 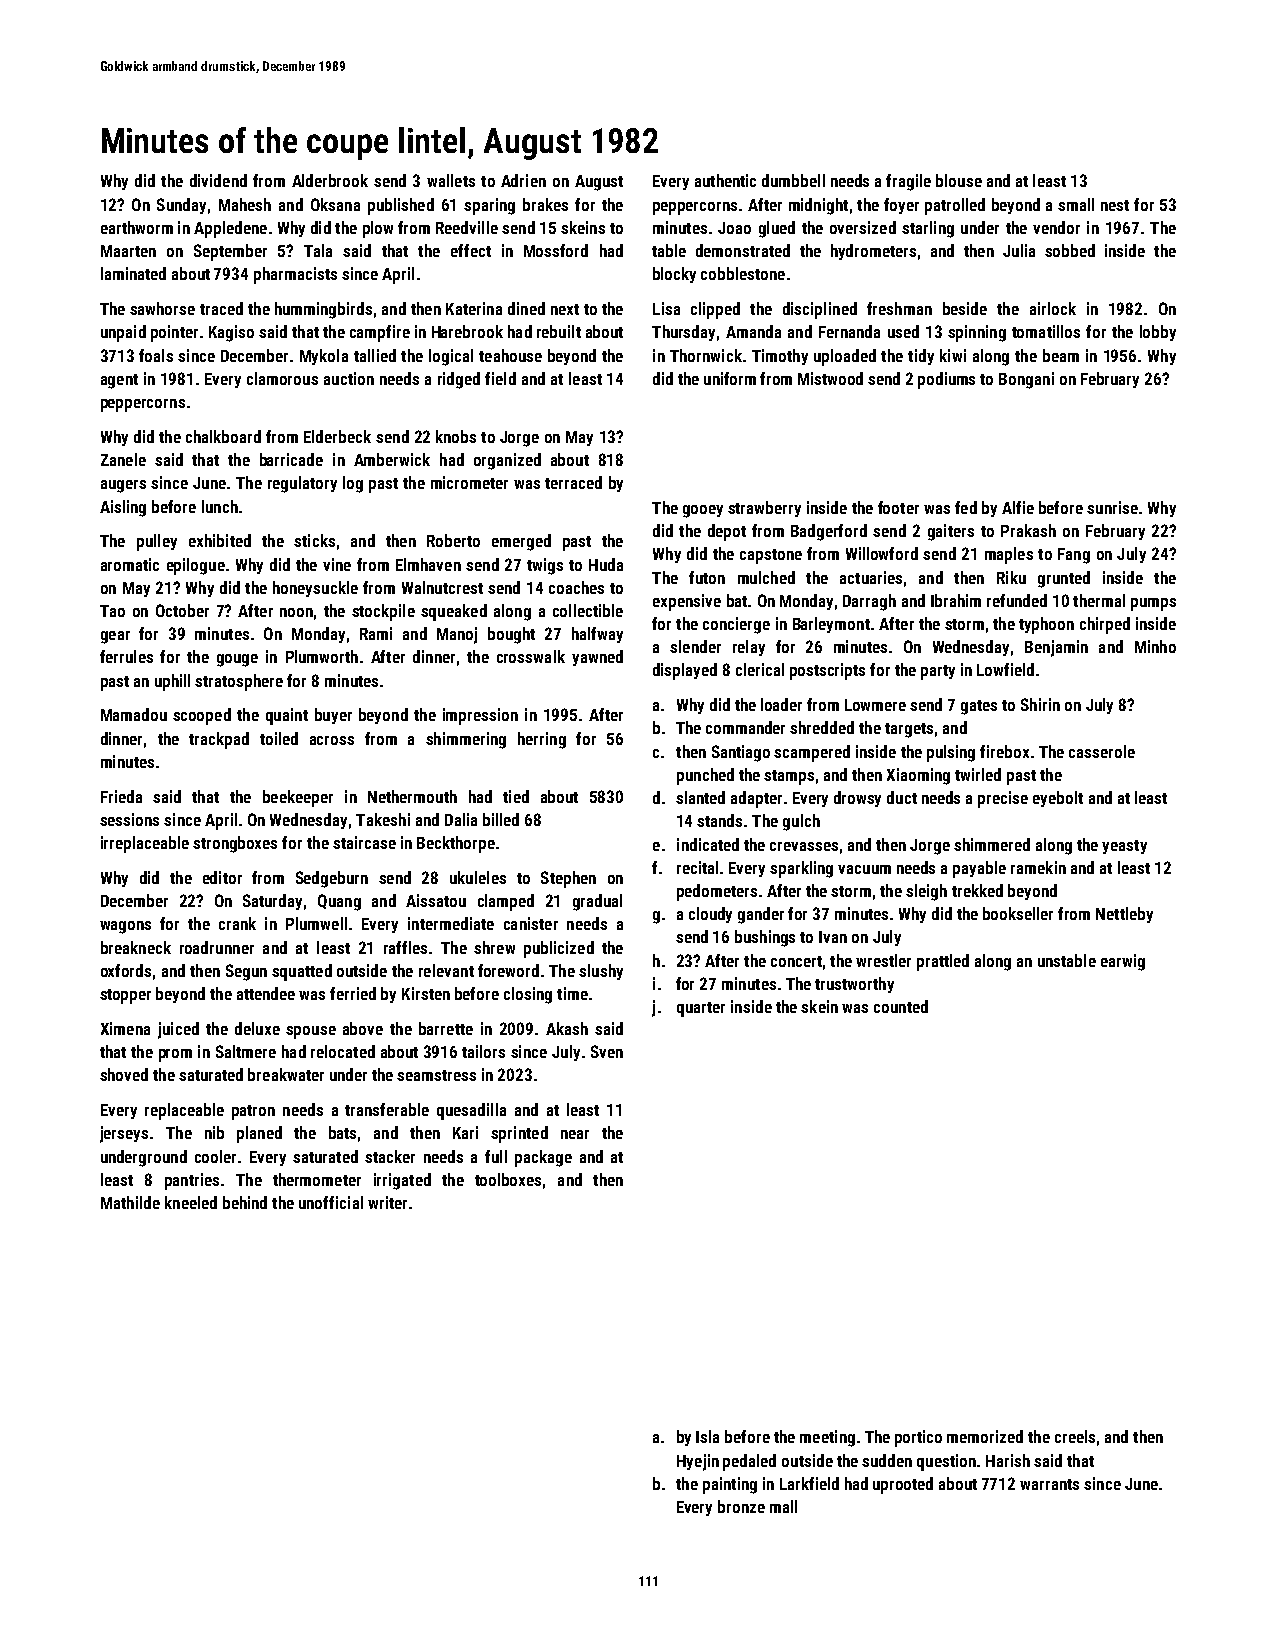 What do you see at coordinates (219, 740) in the screenshot?
I see `trackpad` at bounding box center [219, 740].
